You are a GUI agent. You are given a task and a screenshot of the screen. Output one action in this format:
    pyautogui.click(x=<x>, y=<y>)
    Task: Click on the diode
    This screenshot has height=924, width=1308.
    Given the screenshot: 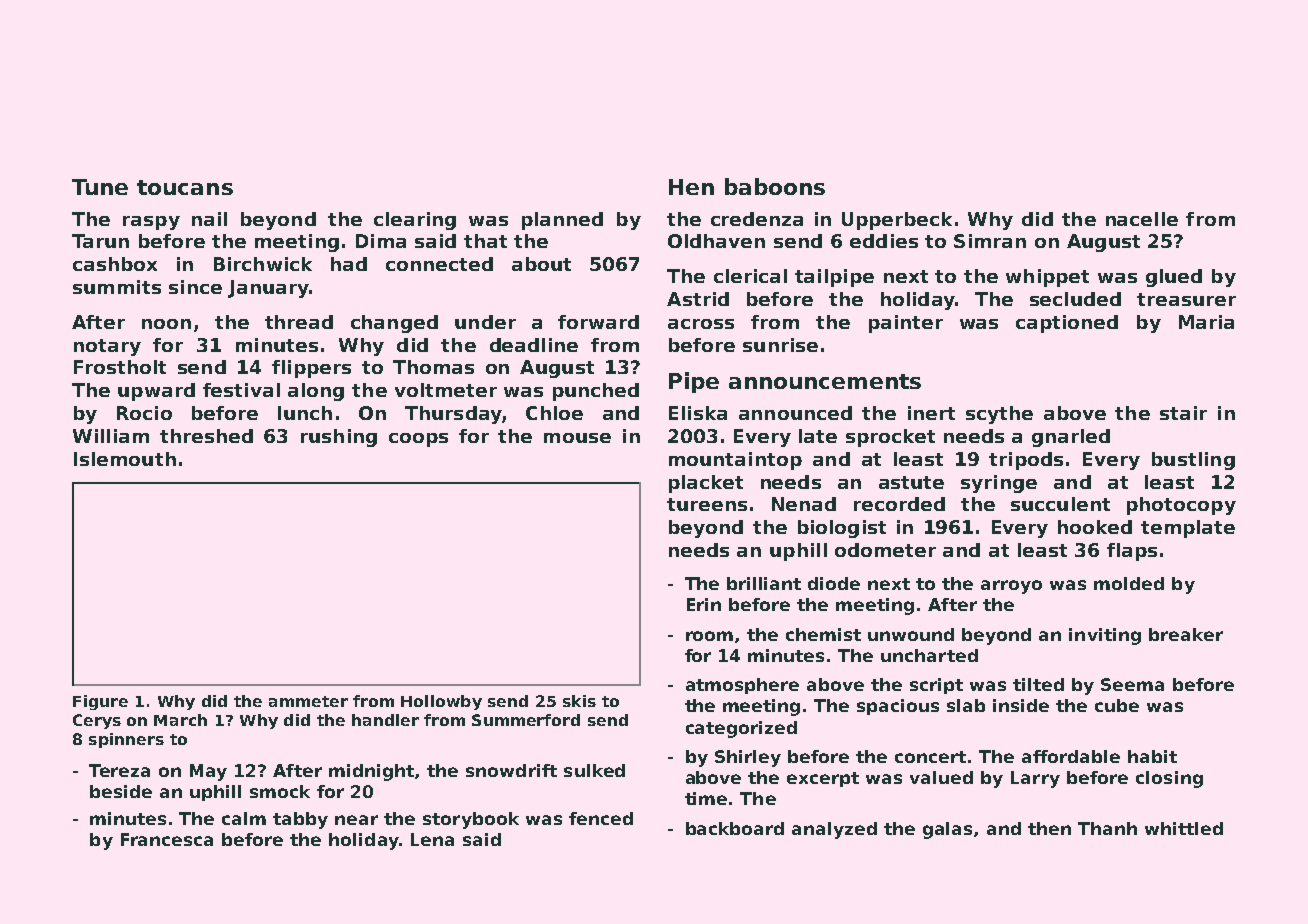 What is the action you would take?
    pyautogui.click(x=834, y=583)
